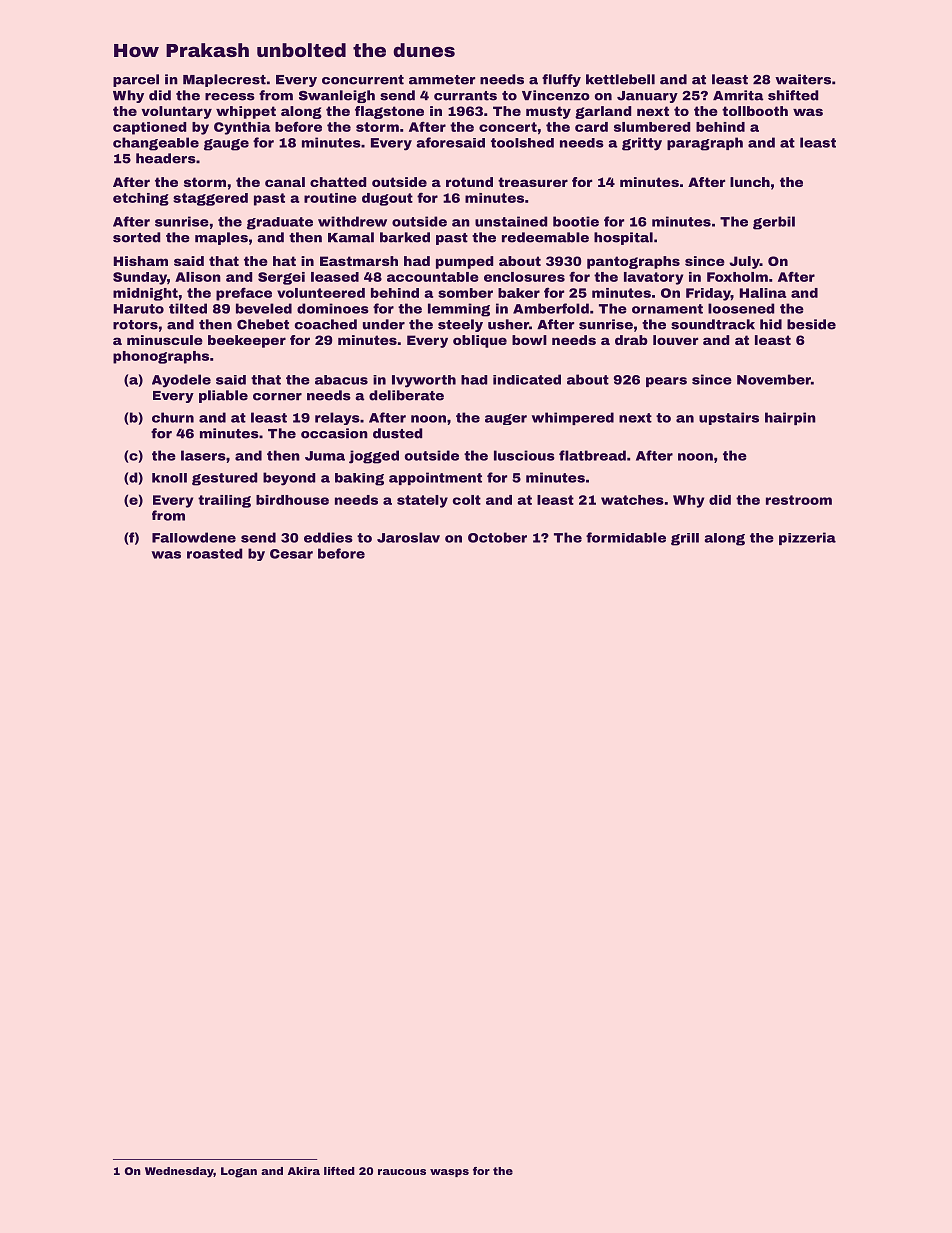  What do you see at coordinates (179, 1172) in the screenshot?
I see `Wednesday` at bounding box center [179, 1172].
